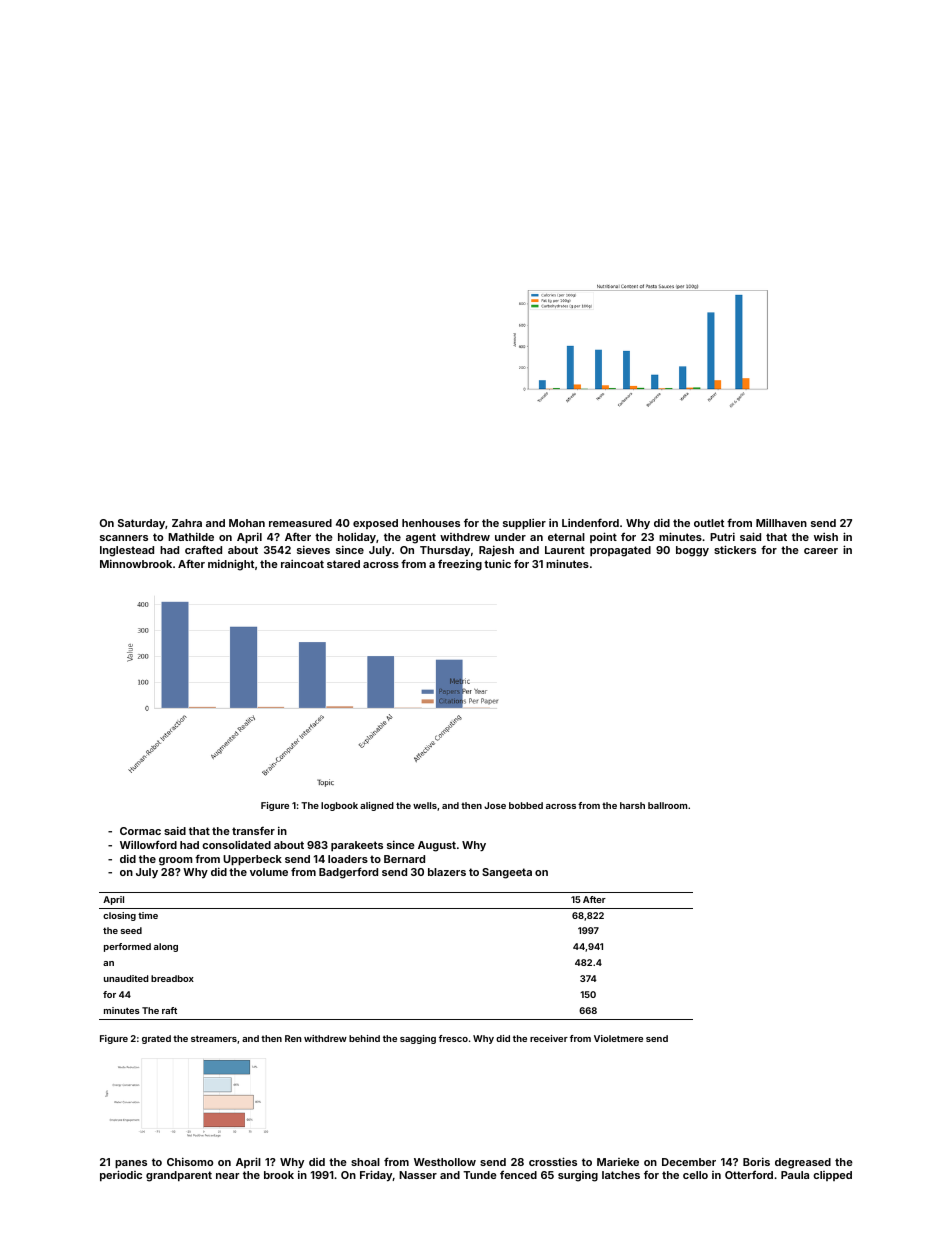 The width and height of the image is (952, 1233). What do you see at coordinates (300, 523) in the image?
I see `remeasured` at bounding box center [300, 523].
